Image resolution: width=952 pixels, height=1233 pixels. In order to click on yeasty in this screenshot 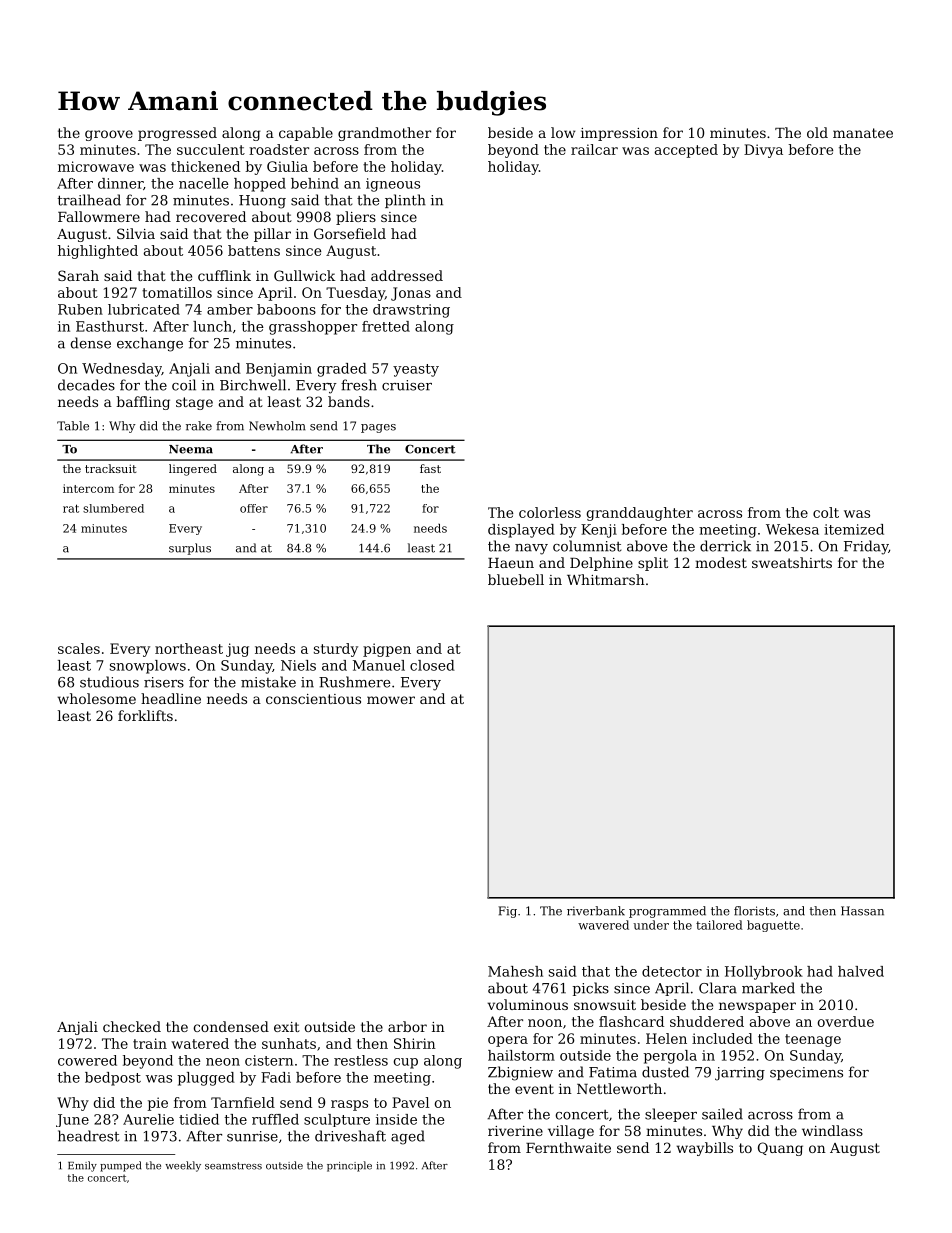, I will do `click(416, 370)`.
